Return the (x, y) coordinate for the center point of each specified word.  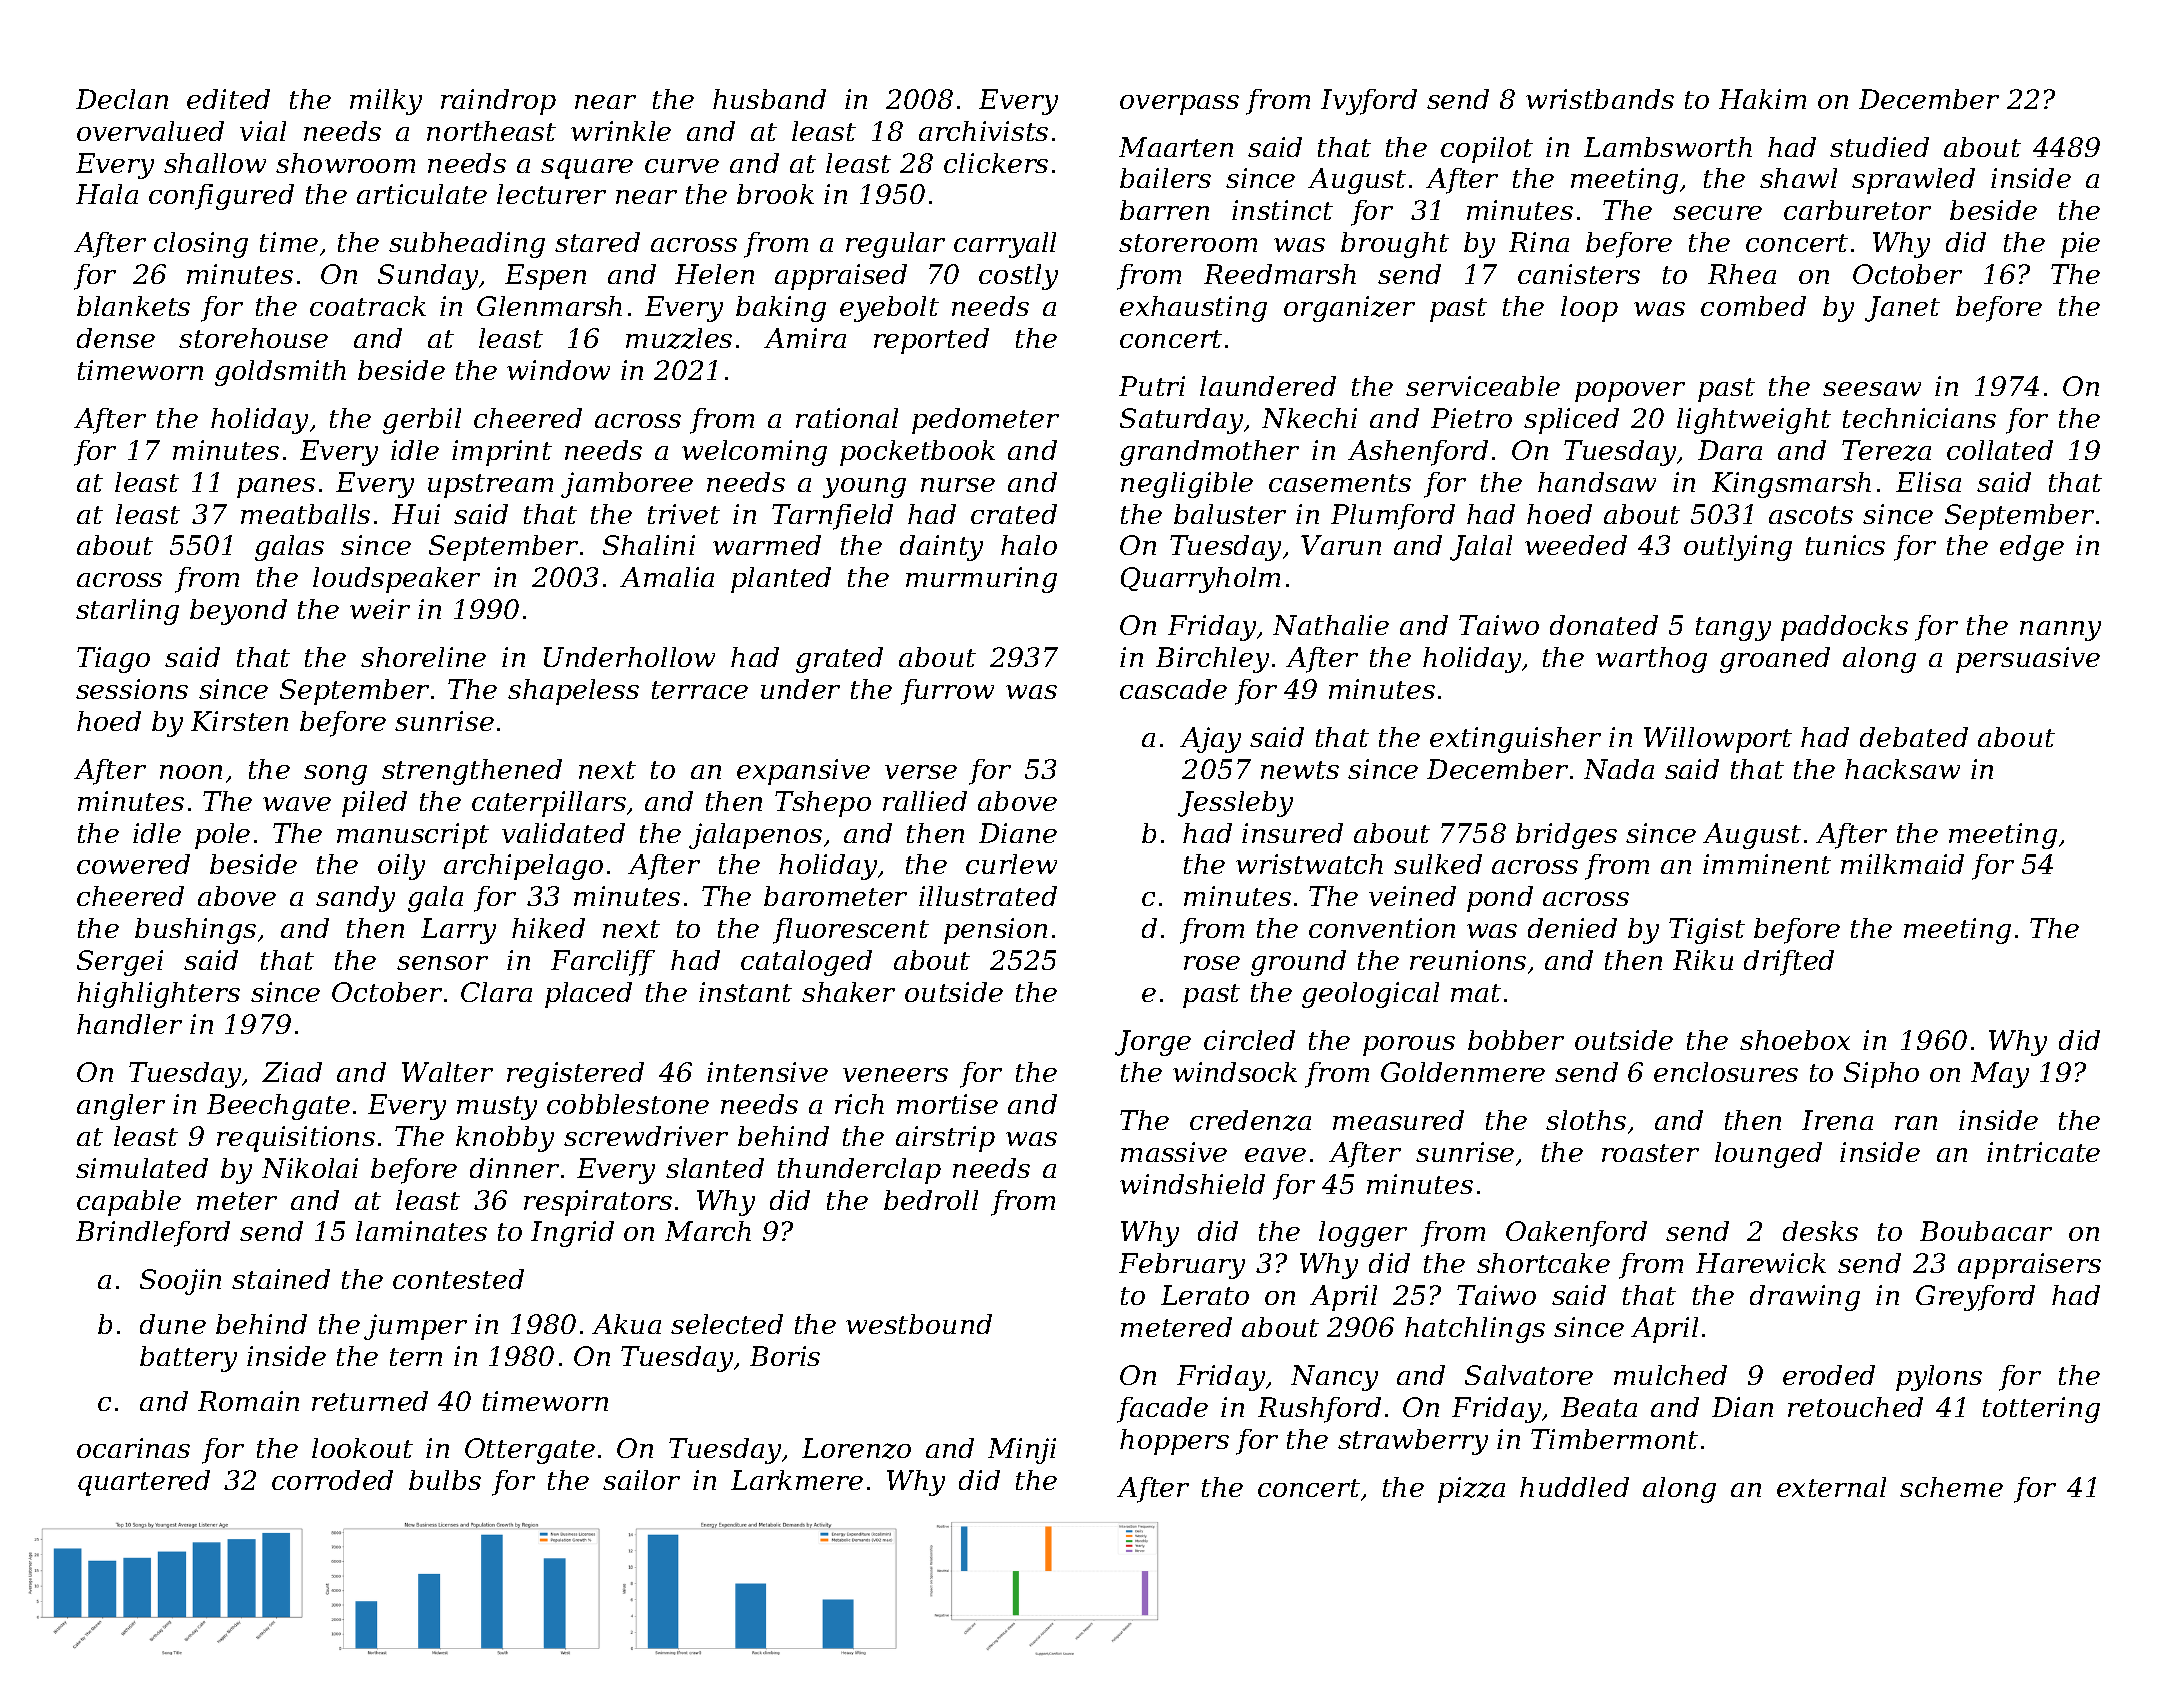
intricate (2043, 1152)
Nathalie (1331, 625)
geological (1370, 995)
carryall (1005, 245)
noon (191, 772)
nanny (2060, 631)
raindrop (498, 102)
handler (129, 1024)
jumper (415, 1327)
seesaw (1872, 389)
